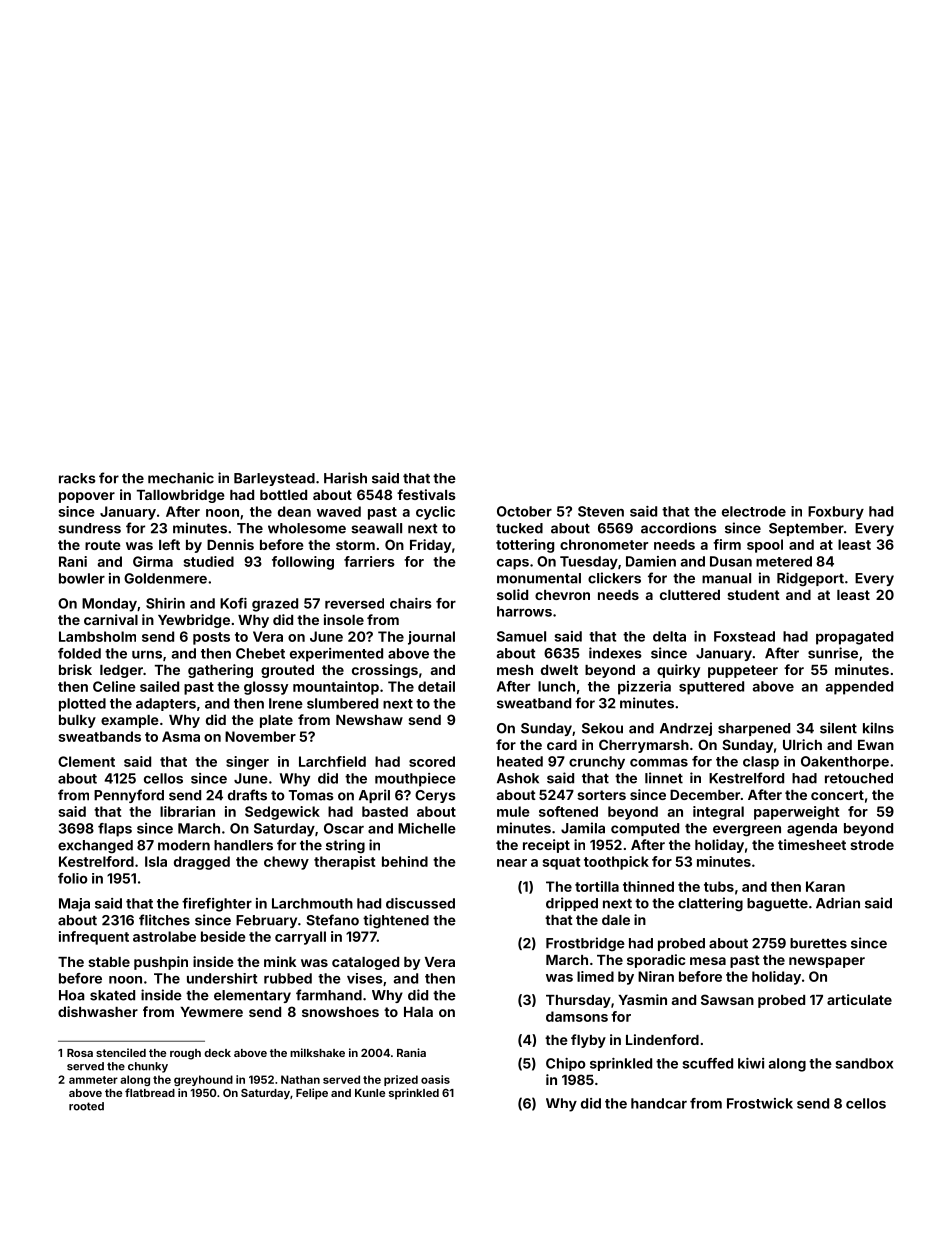 This screenshot has height=1233, width=952. I want to click on sunrise, so click(833, 653).
